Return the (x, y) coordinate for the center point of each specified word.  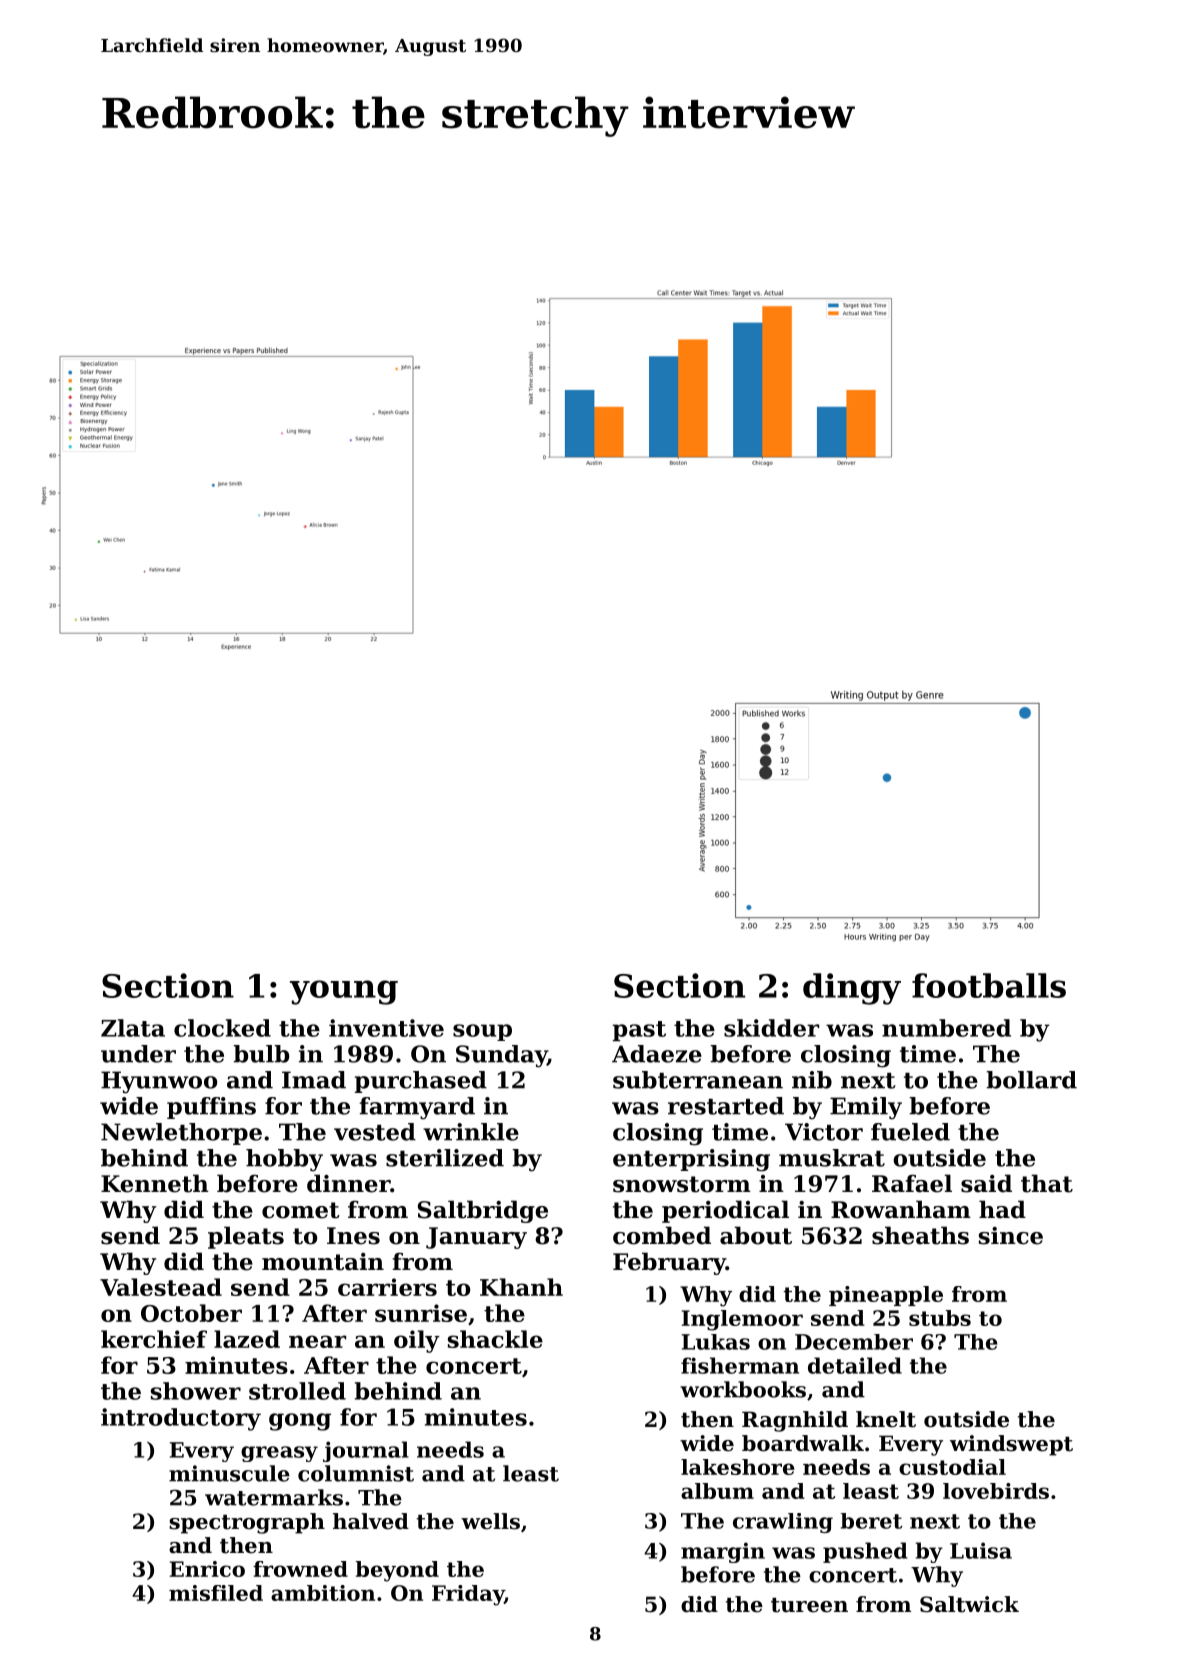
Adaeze (657, 1054)
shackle (495, 1339)
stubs (940, 1318)
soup (482, 1032)
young (344, 992)
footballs (989, 985)
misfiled (216, 1593)
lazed (247, 1339)
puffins (211, 1108)
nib (812, 1080)
